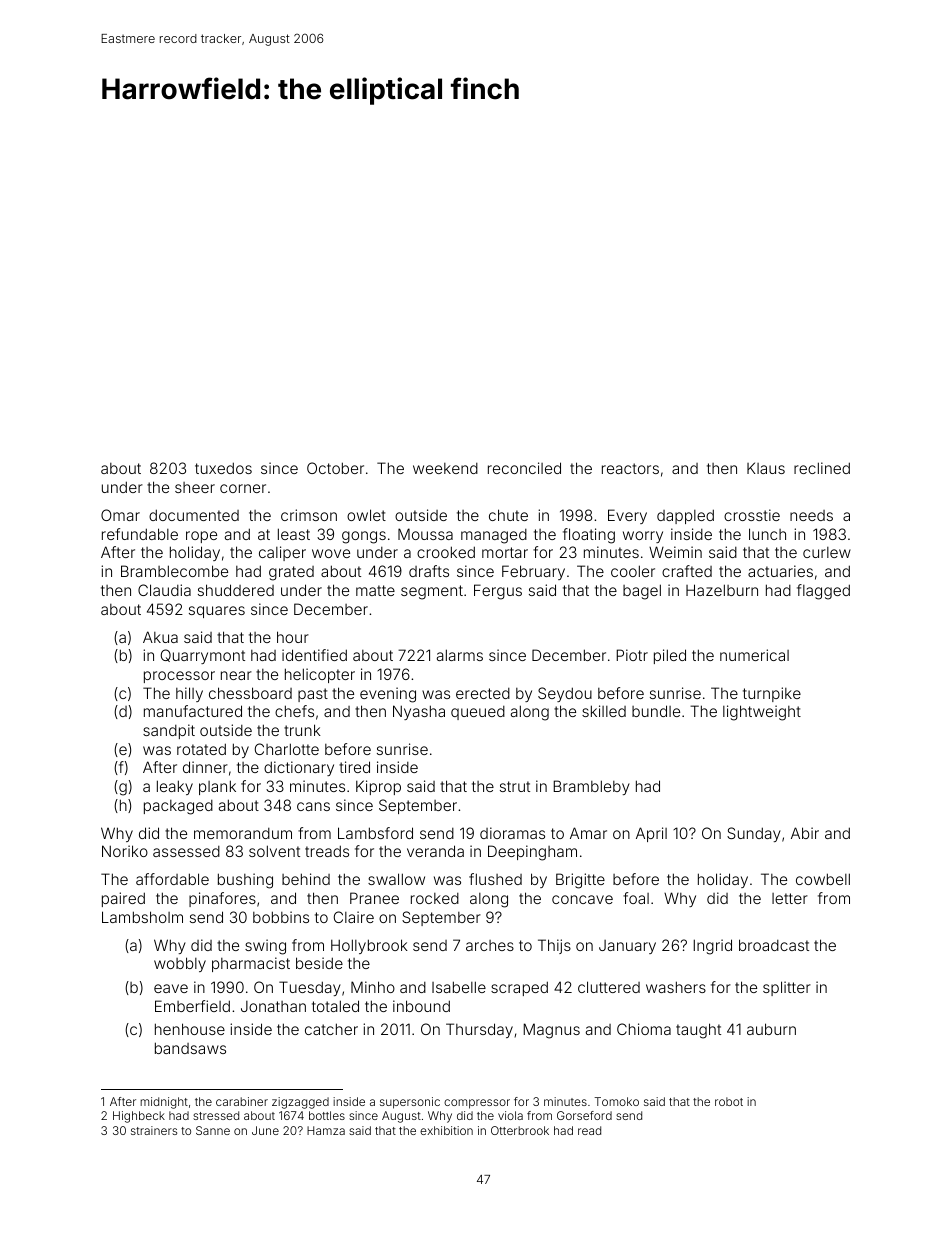  What do you see at coordinates (164, 1103) in the screenshot?
I see `midnight` at bounding box center [164, 1103].
